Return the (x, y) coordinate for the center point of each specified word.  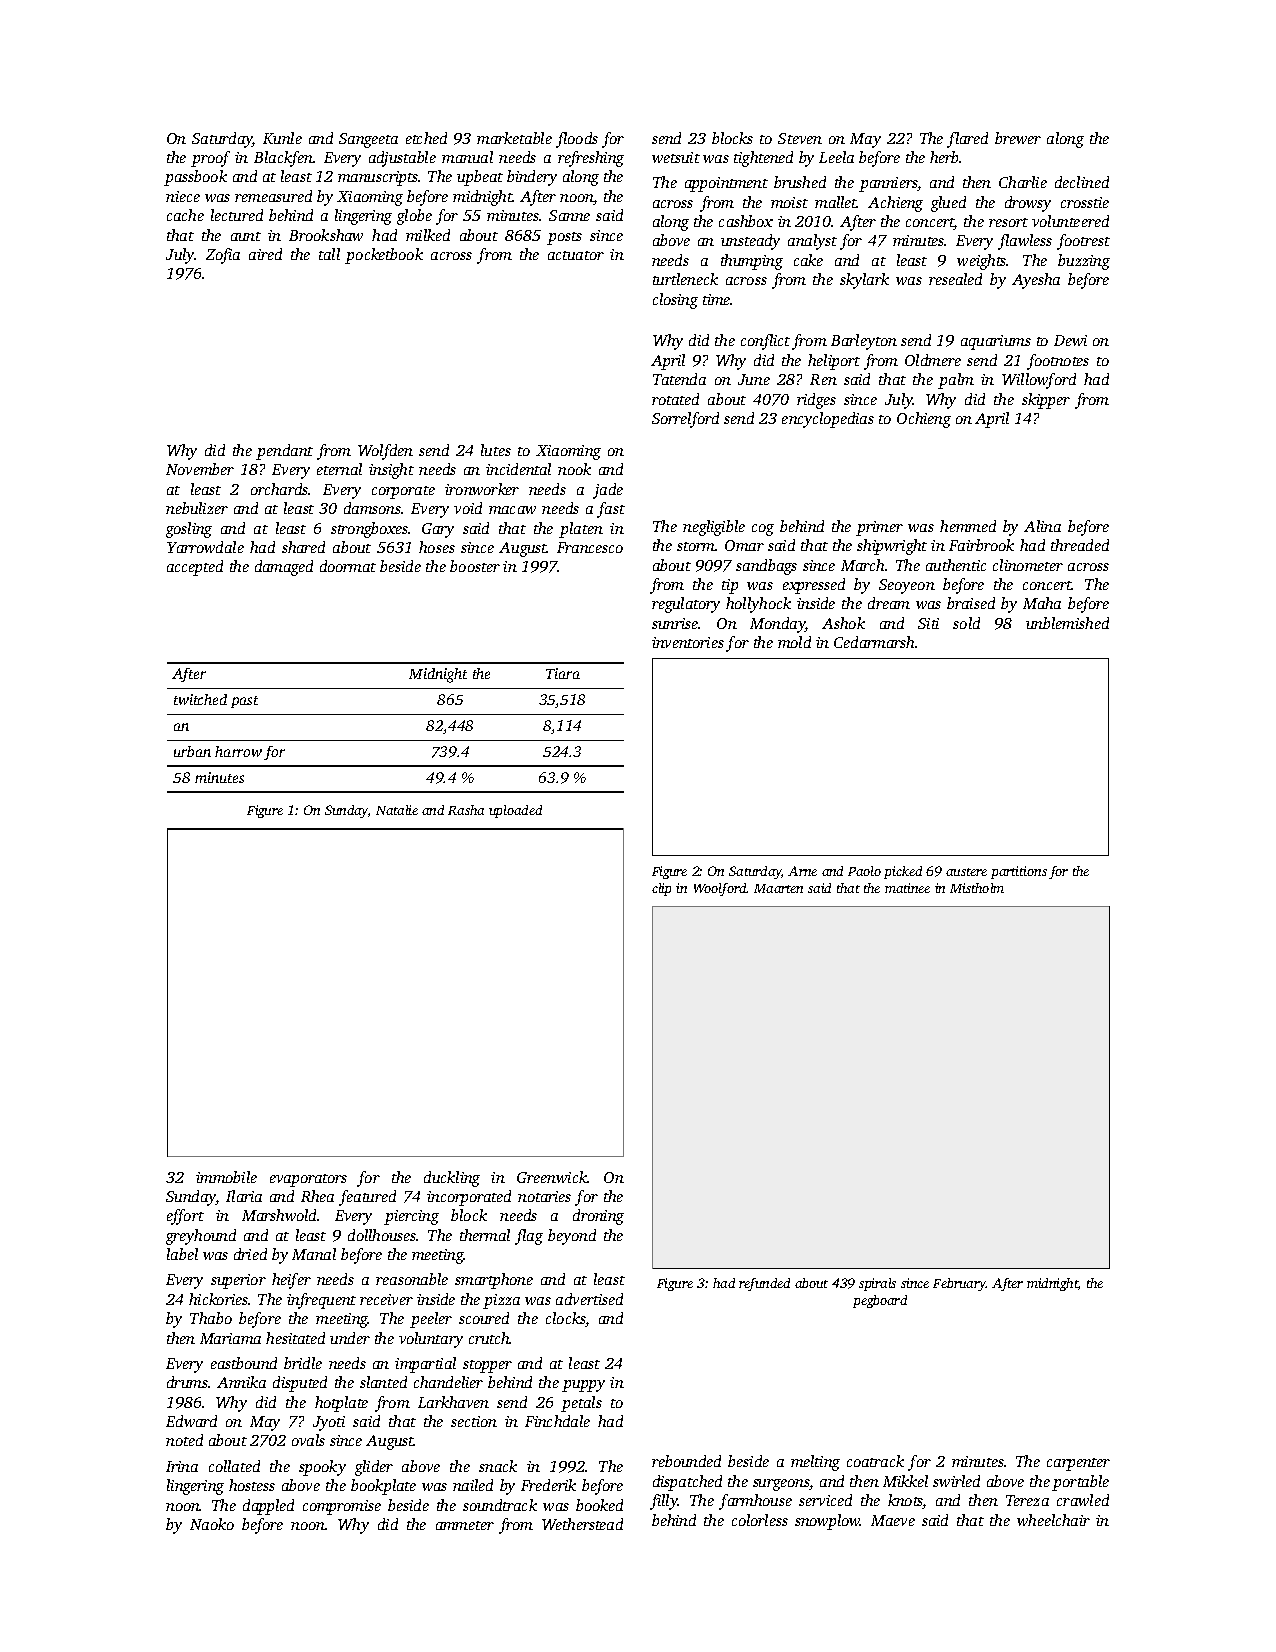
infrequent (321, 1301)
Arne (802, 871)
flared (967, 140)
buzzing (1084, 262)
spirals (877, 1284)
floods (577, 140)
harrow (238, 751)
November (200, 469)
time (717, 299)
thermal (485, 1235)
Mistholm (977, 888)
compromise (342, 1507)
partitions (1019, 872)
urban (192, 751)
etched (426, 138)
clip (661, 889)
